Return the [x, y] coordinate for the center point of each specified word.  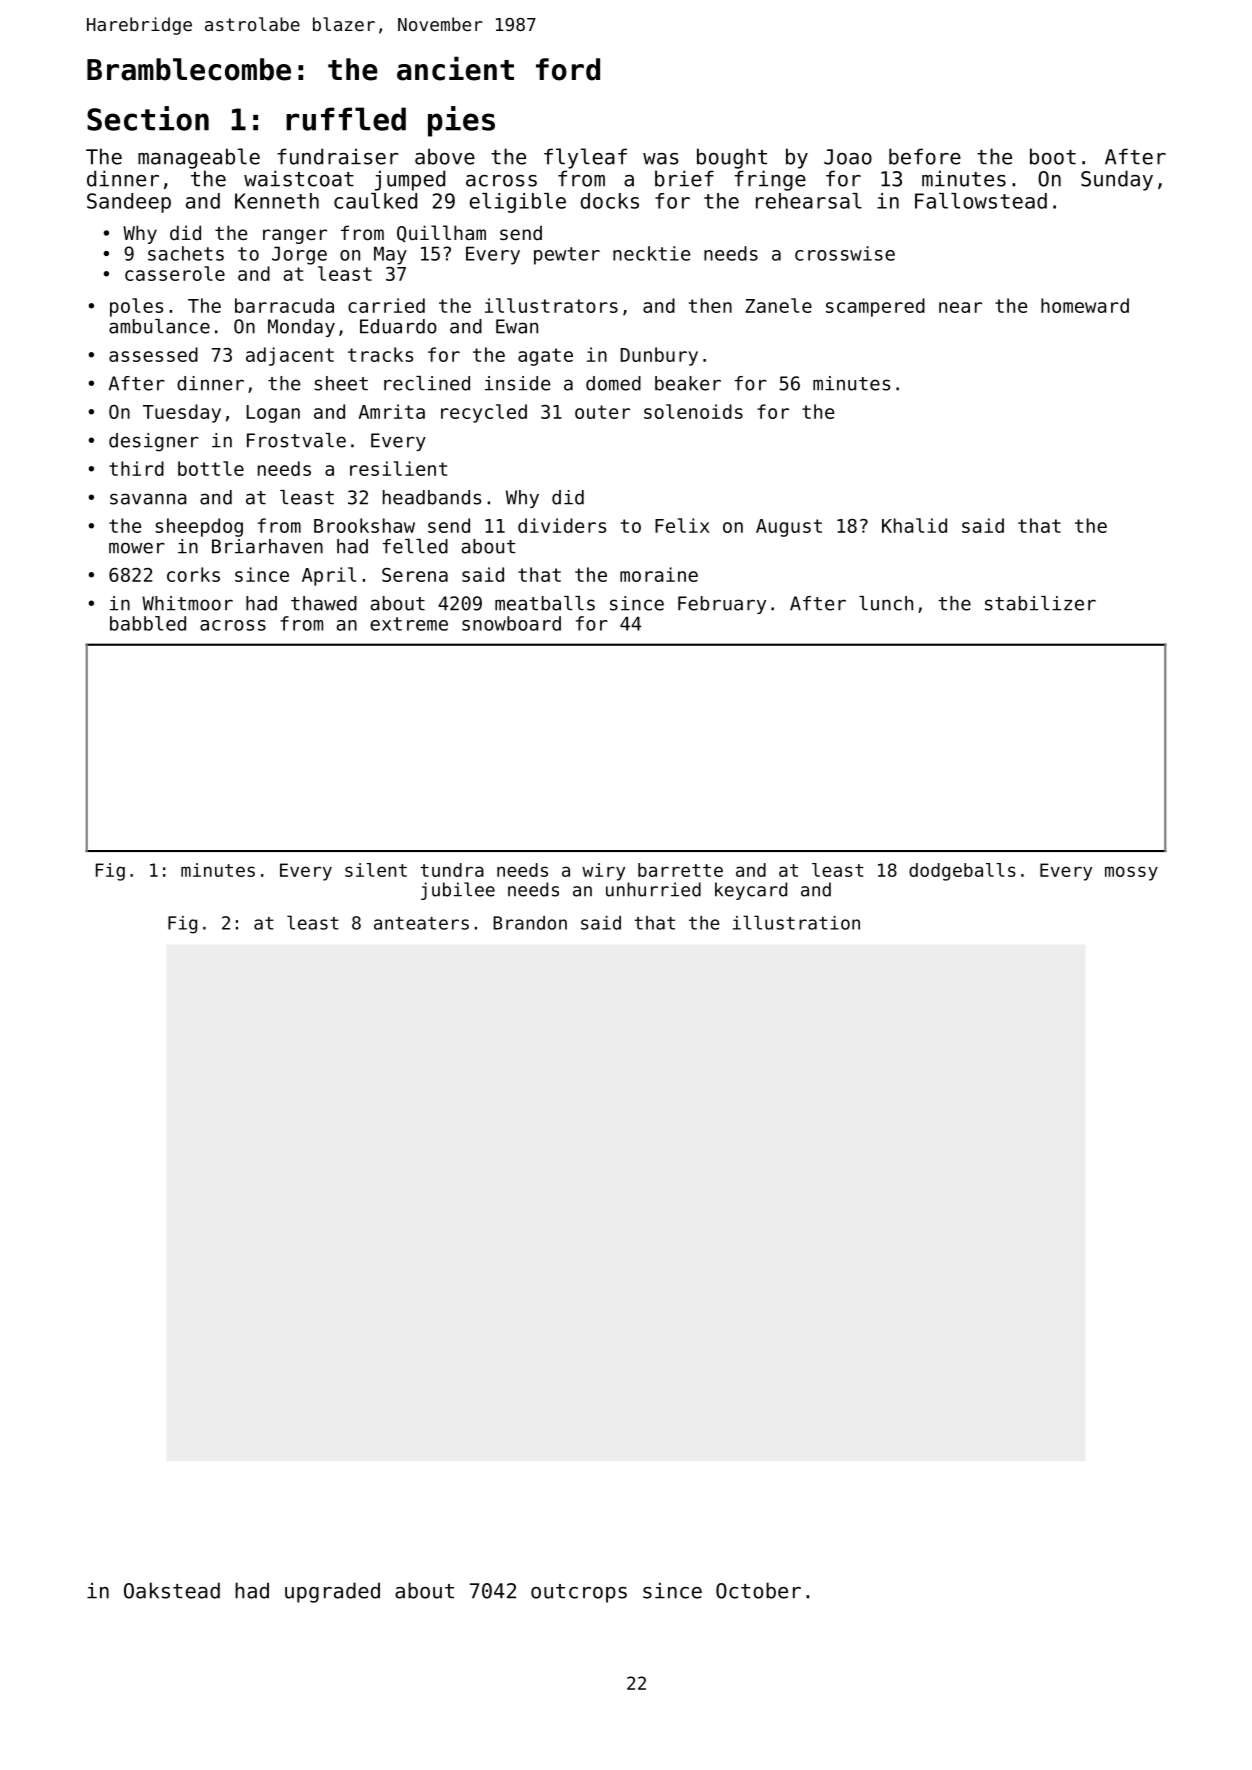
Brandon [530, 923]
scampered [875, 307]
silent [376, 870]
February [722, 605]
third [136, 468]
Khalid [914, 525]
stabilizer [1040, 603]
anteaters [421, 923]
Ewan [517, 326]
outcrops [579, 1593]
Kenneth [277, 201]
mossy [1131, 873]
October [758, 1590]
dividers [562, 525]
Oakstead [172, 1590]
